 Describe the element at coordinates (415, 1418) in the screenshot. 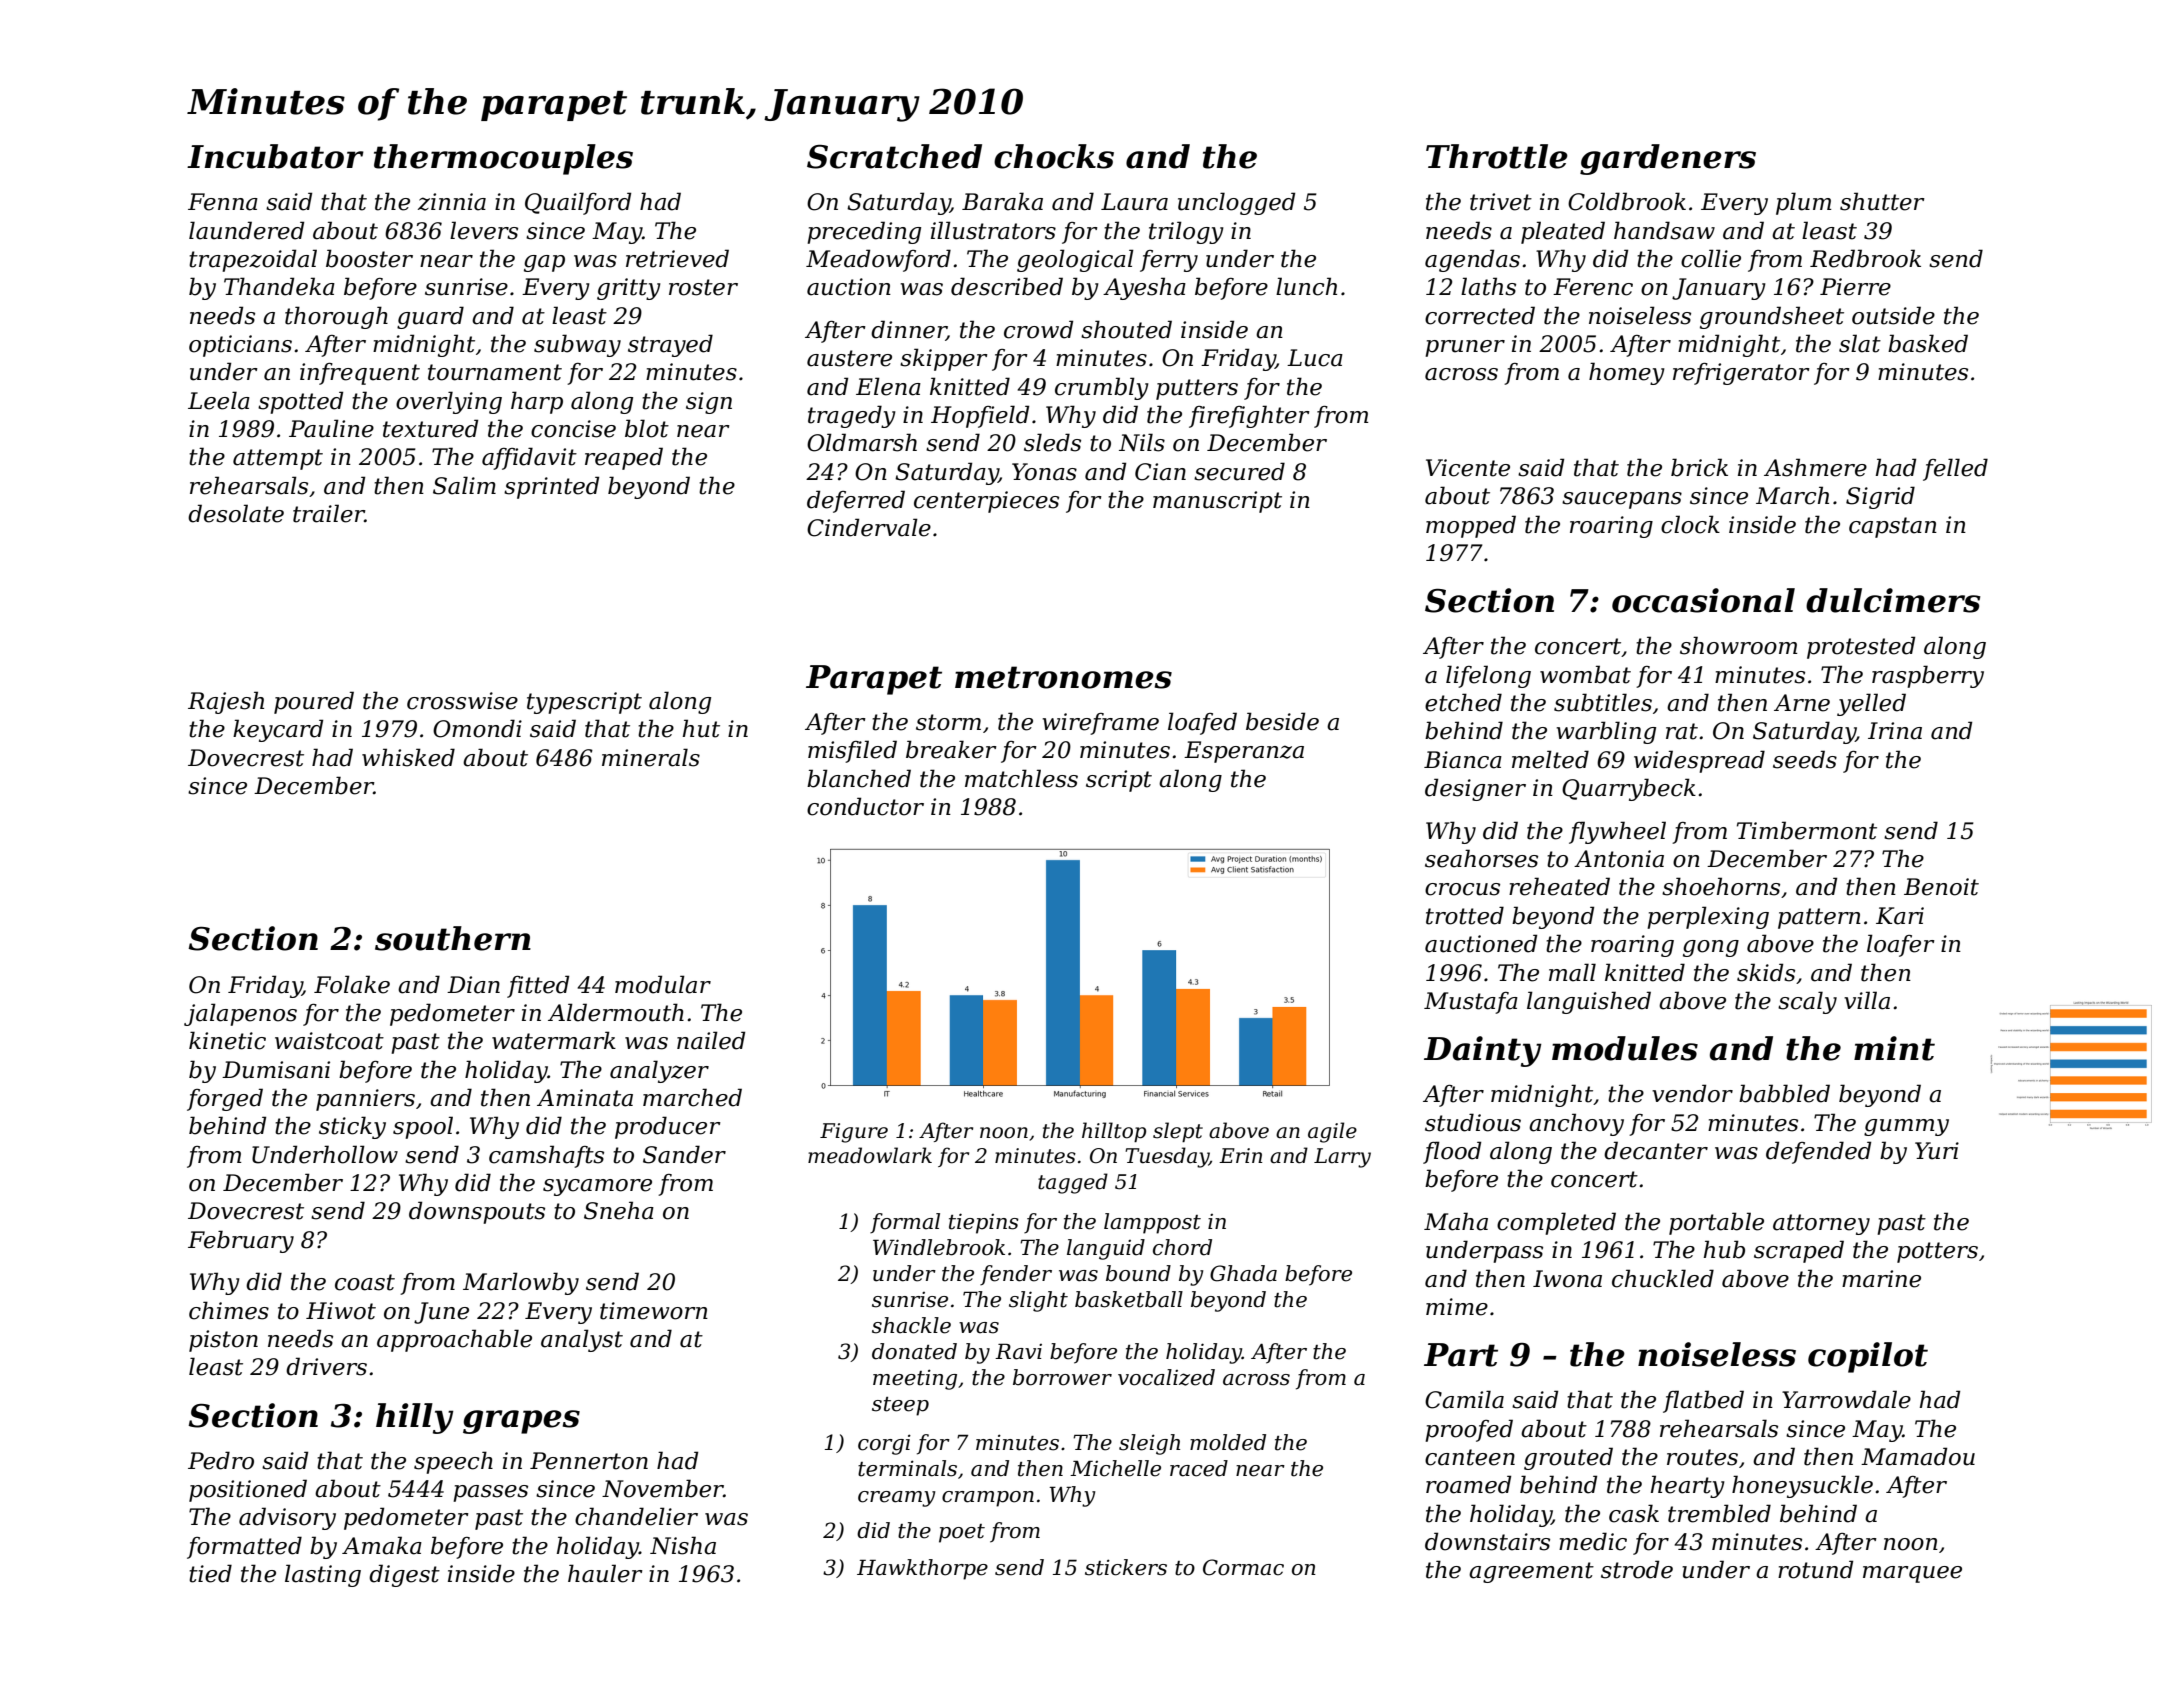

I see `hilly` at that location.
